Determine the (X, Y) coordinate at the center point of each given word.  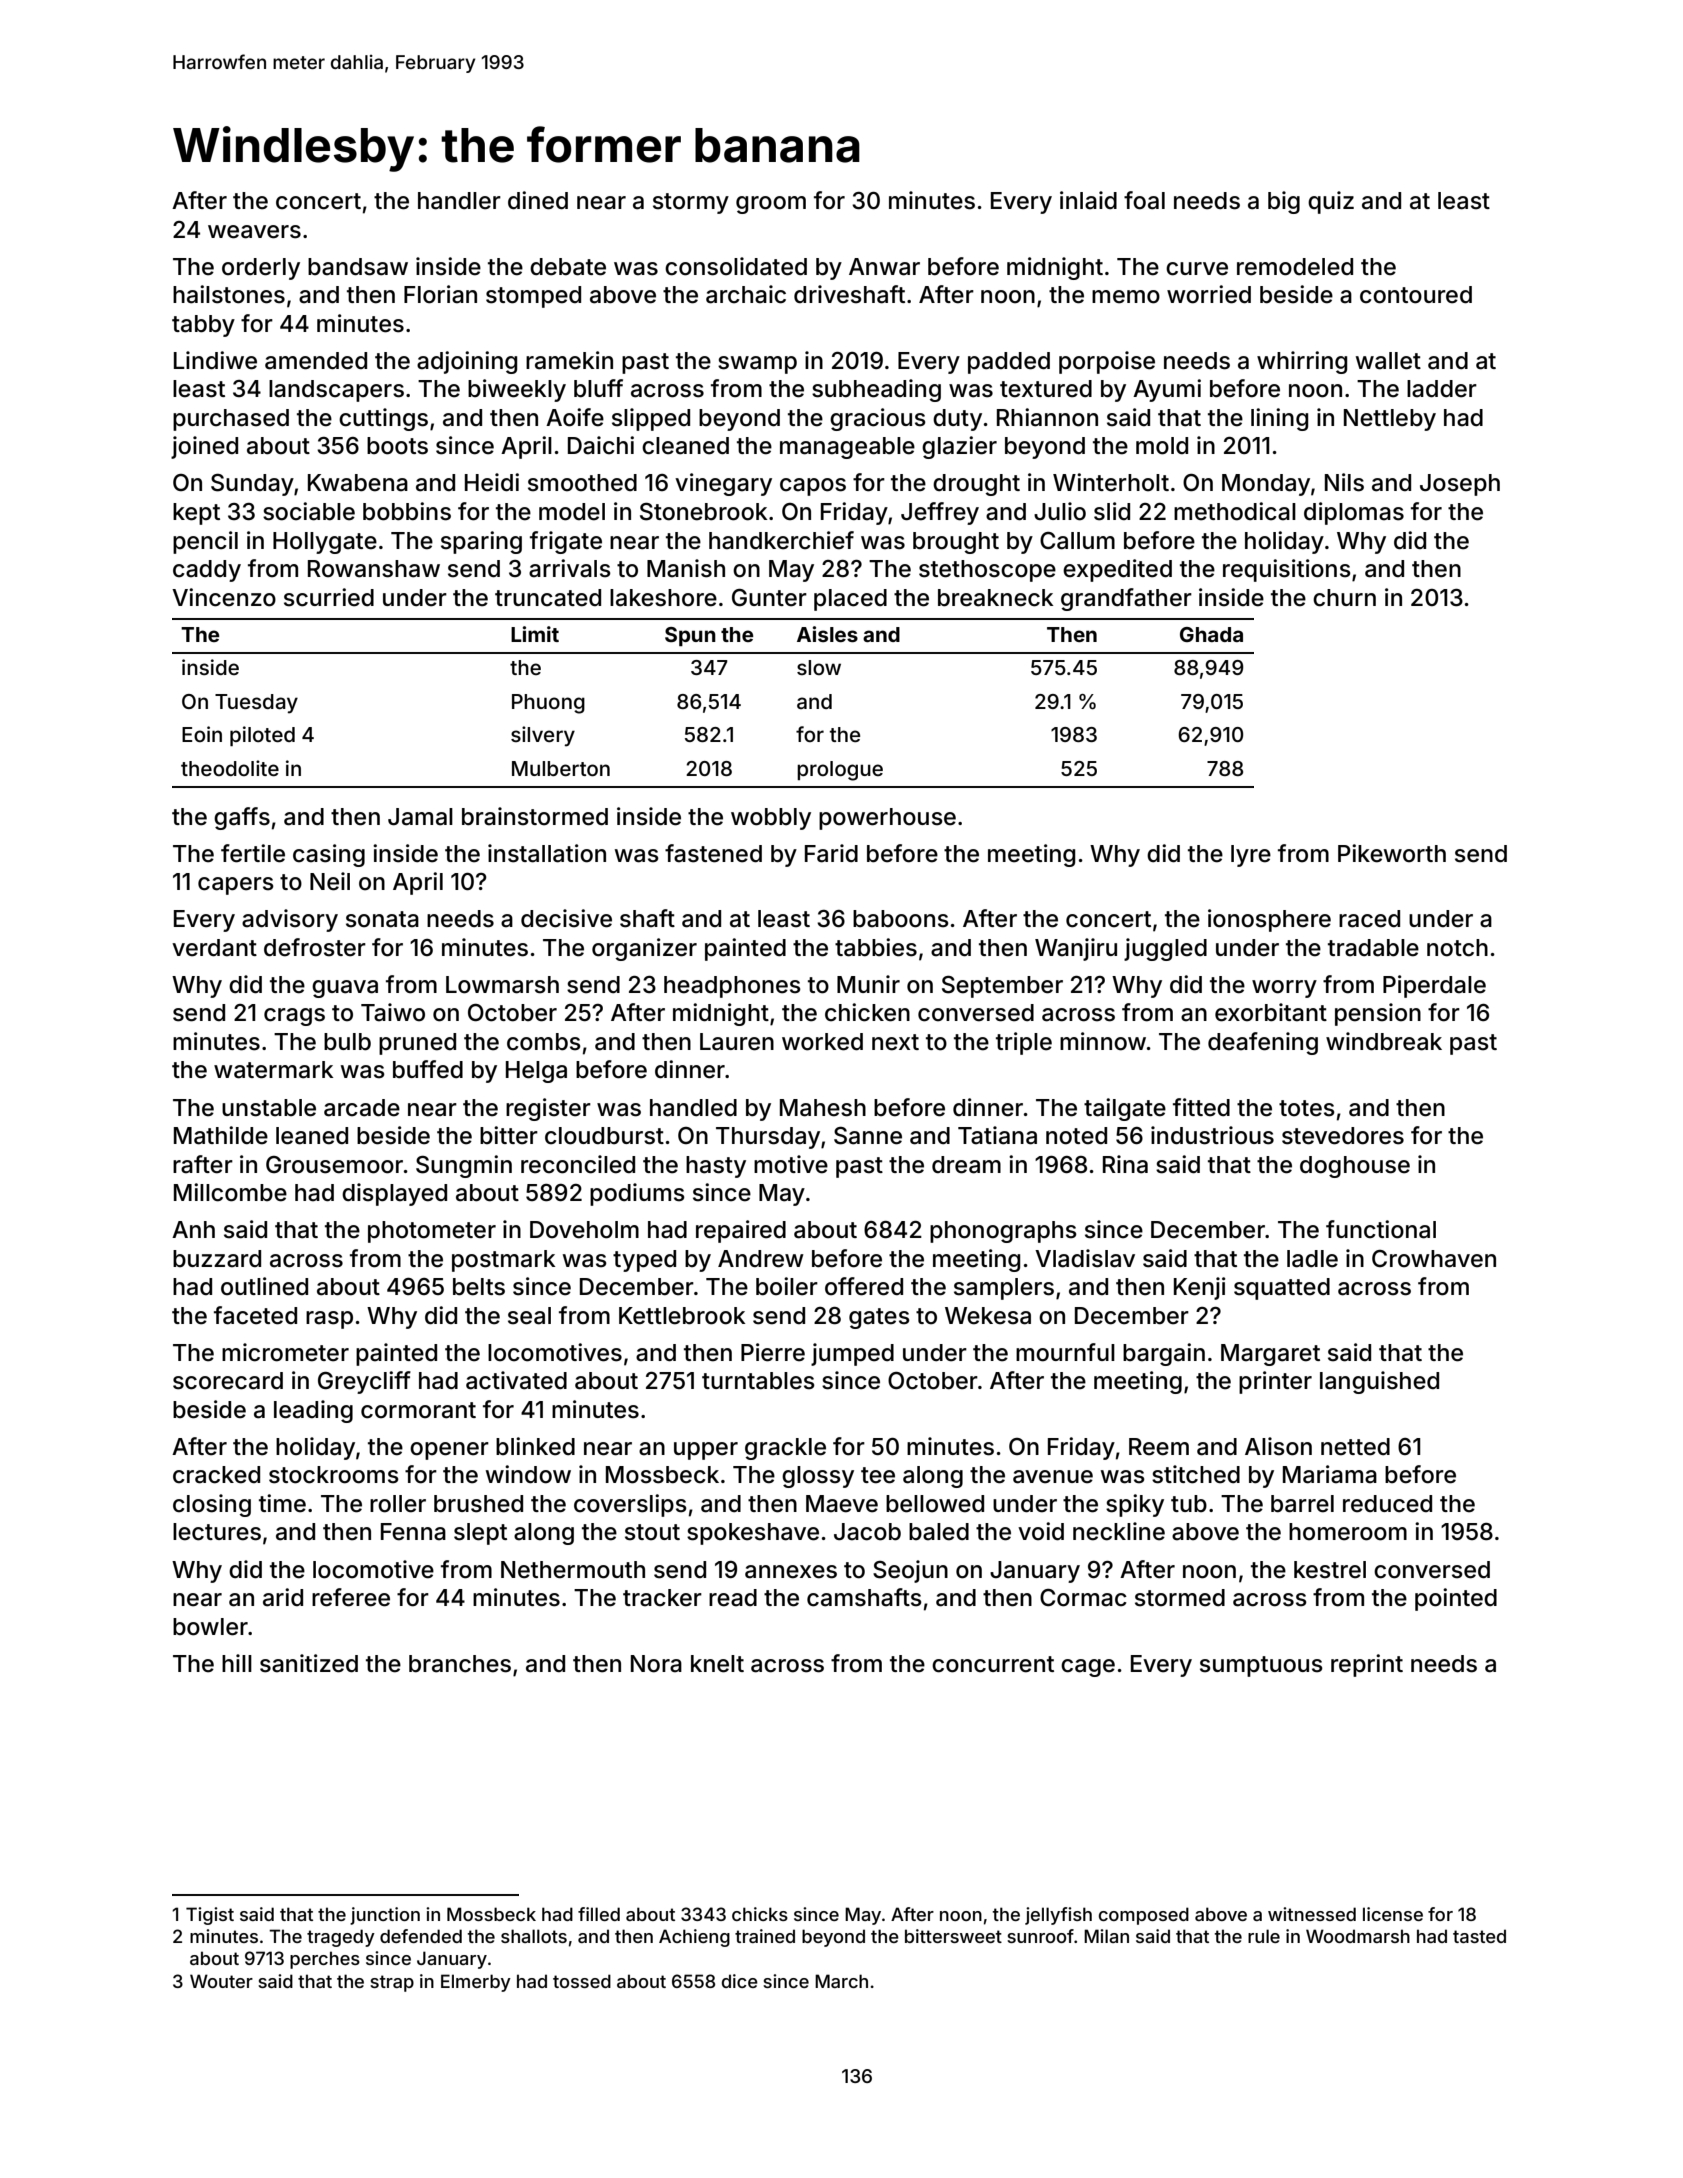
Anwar (884, 267)
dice (740, 1981)
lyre (1251, 856)
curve (1197, 269)
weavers (254, 232)
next (895, 1042)
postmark (503, 1261)
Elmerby (476, 1983)
